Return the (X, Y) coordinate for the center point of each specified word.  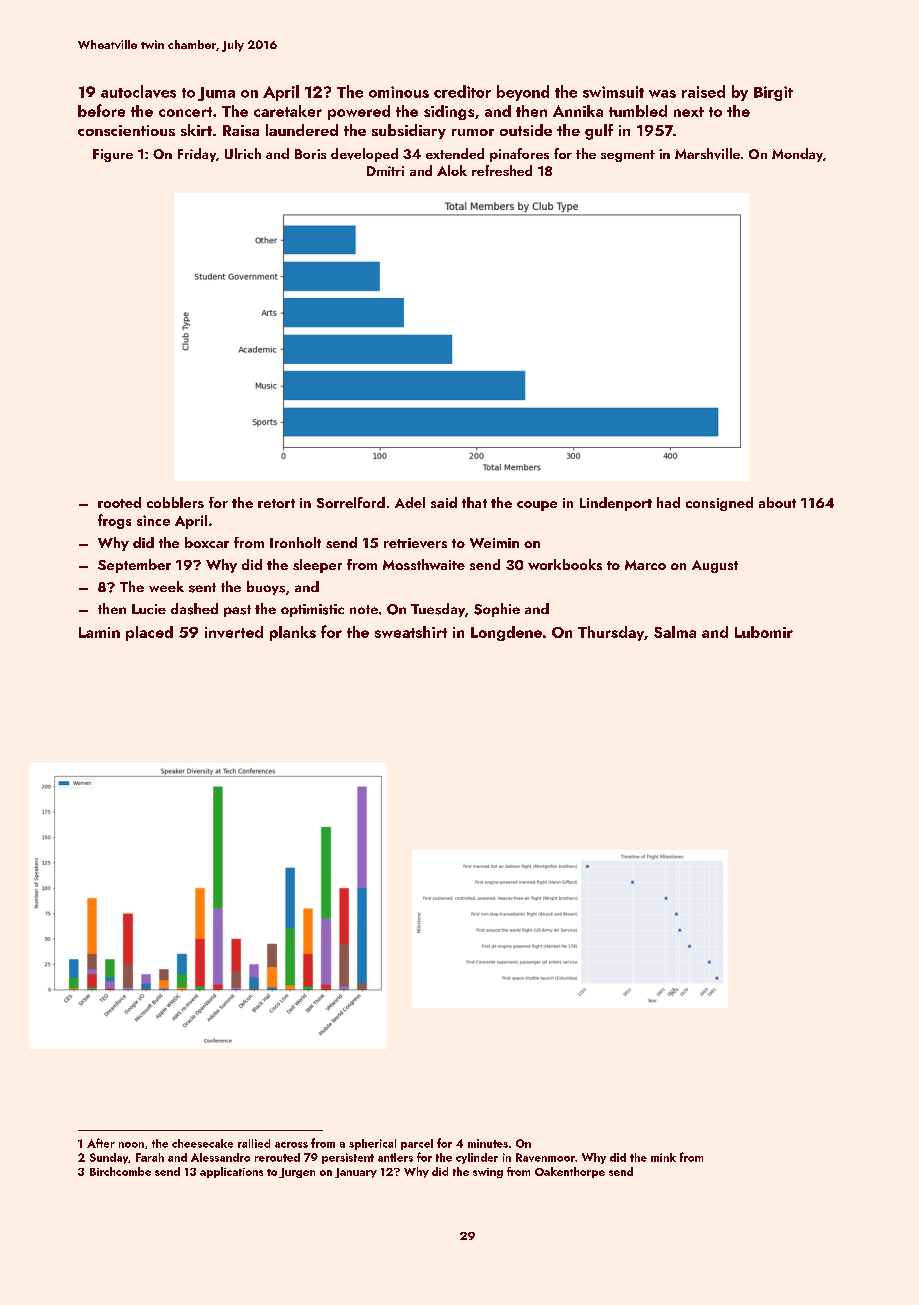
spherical (372, 1144)
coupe (537, 506)
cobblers (175, 502)
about (777, 502)
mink (663, 1157)
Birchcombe (120, 1171)
